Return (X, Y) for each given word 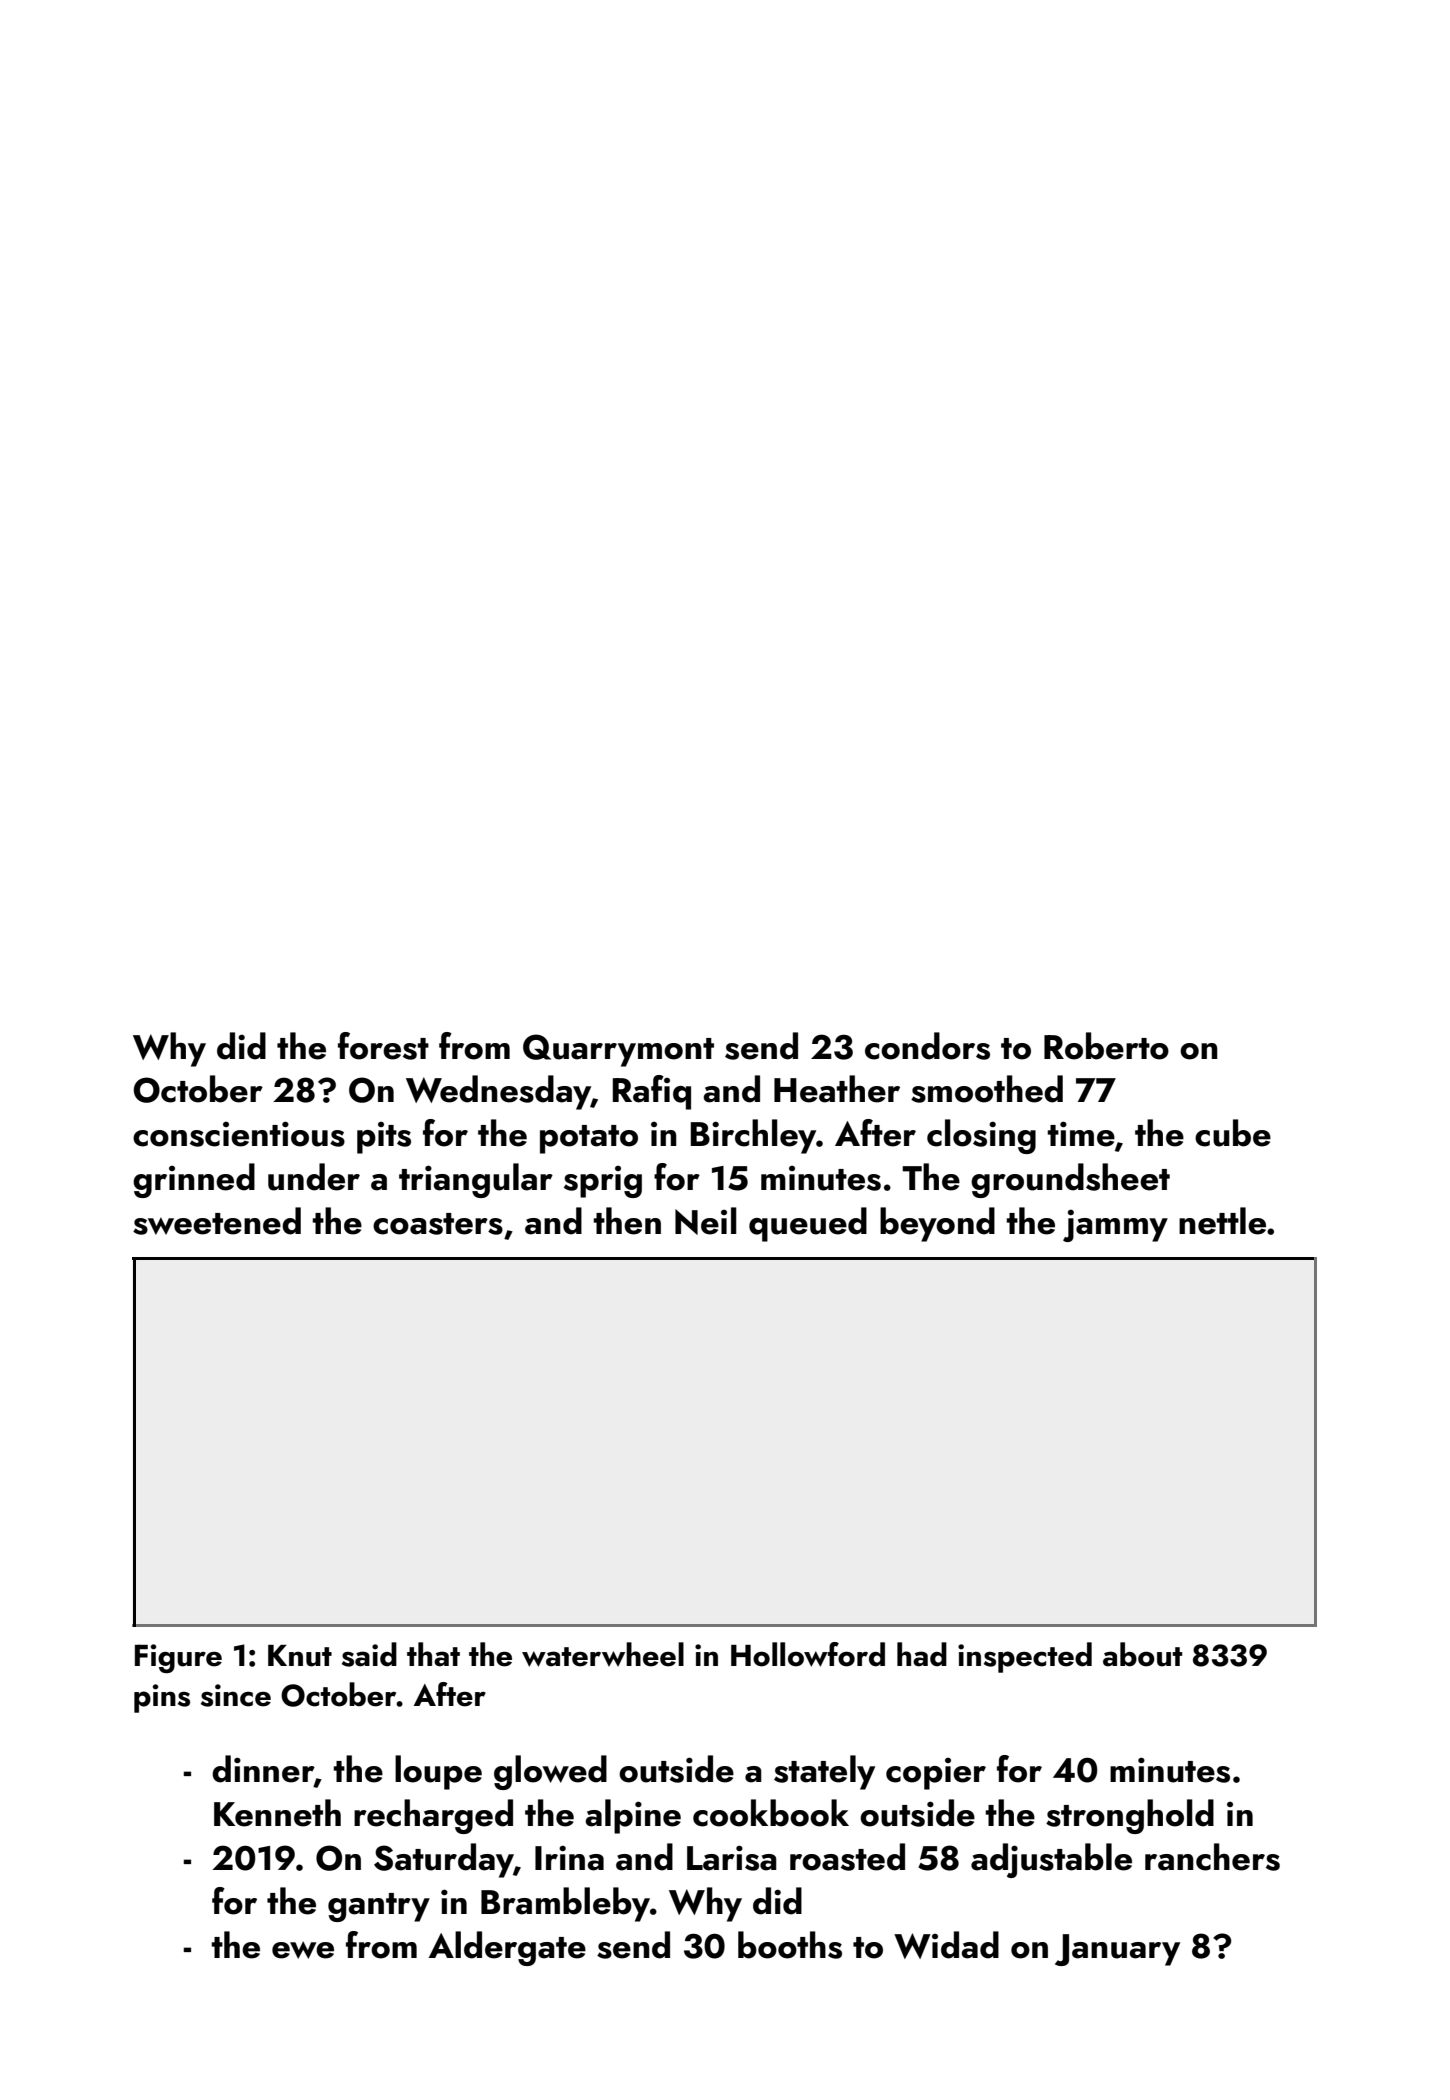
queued (808, 1224)
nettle (1222, 1221)
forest (383, 1046)
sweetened (217, 1221)
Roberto (1106, 1046)
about (1142, 1654)
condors (927, 1046)
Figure (178, 1658)
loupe (438, 1772)
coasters (438, 1224)
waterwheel (603, 1654)
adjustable (1051, 1860)
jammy (1115, 1225)
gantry (379, 1907)
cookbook (771, 1813)
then (627, 1221)
